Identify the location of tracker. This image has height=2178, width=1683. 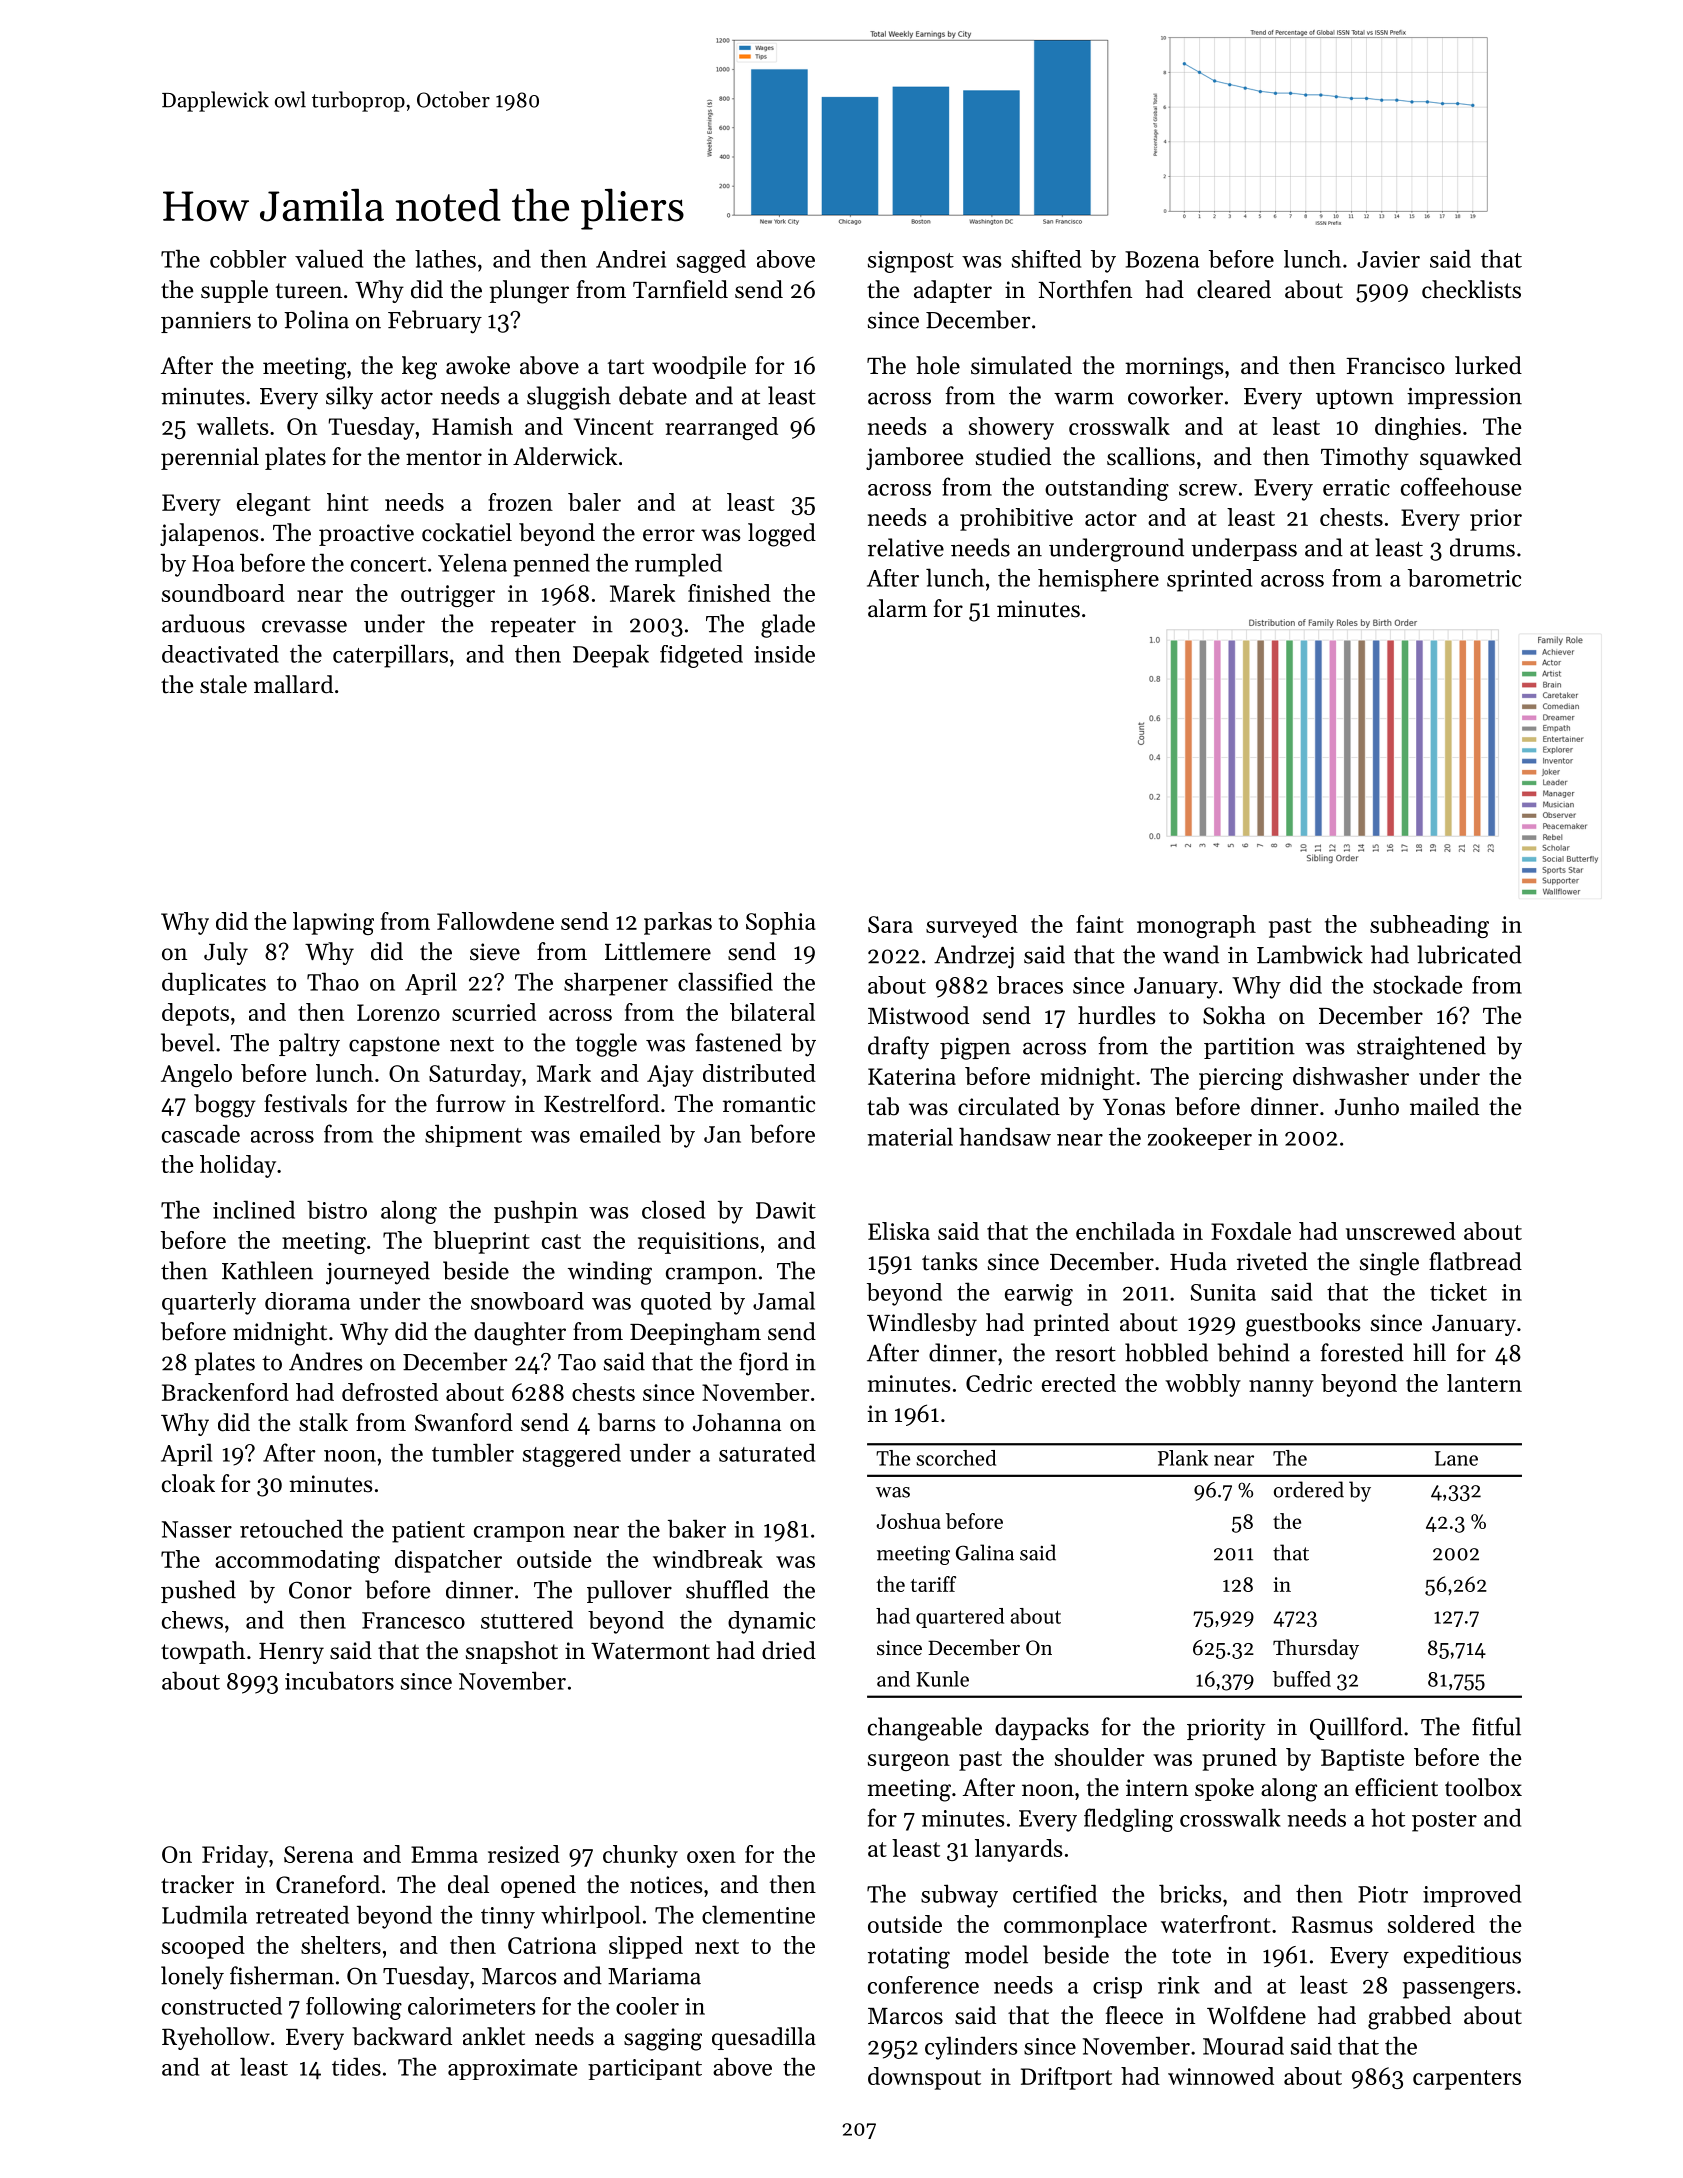
(197, 1884).
